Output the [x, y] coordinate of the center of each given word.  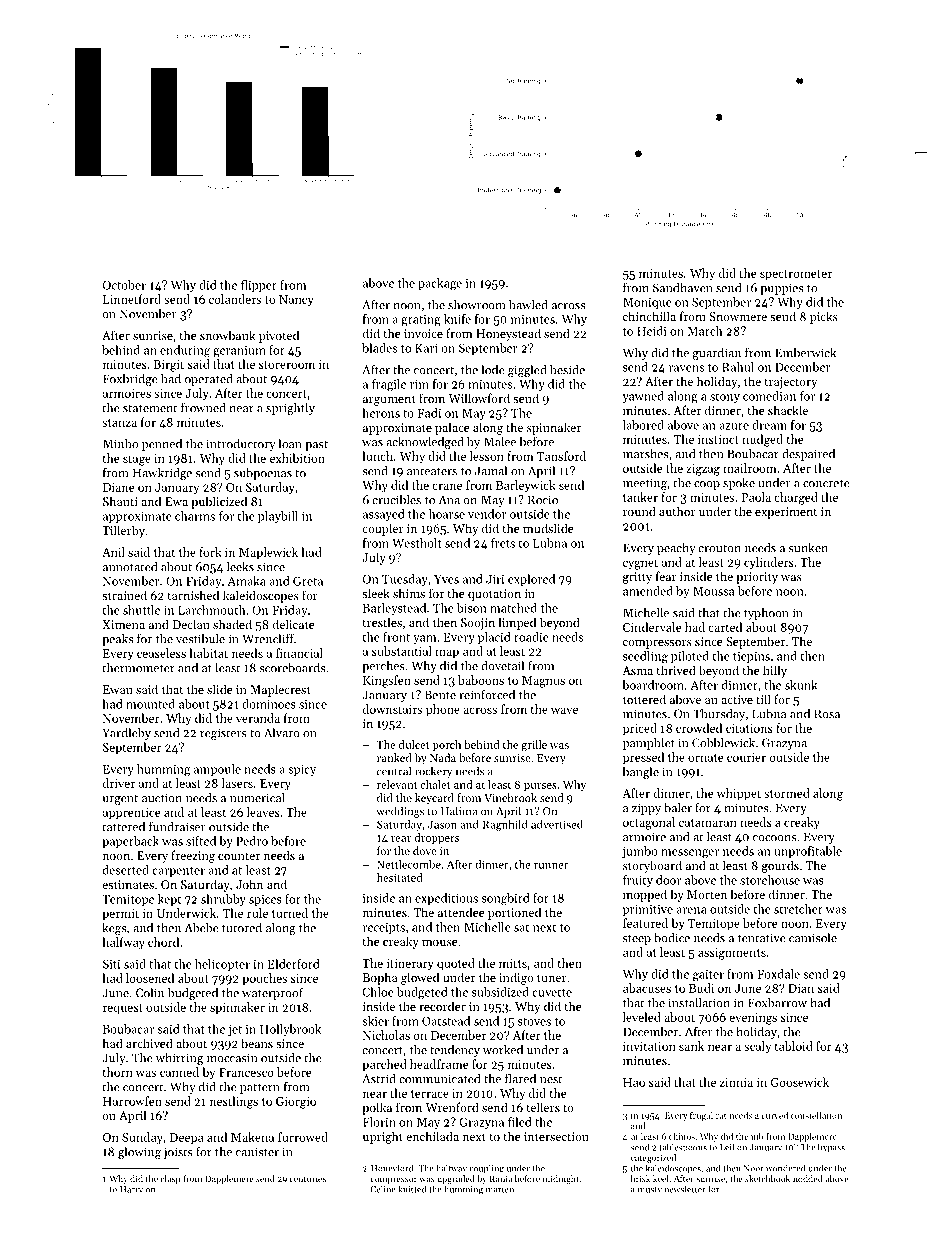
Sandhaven [683, 288]
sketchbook [767, 1178]
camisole [813, 938]
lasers [237, 783]
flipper [259, 286]
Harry [131, 1190]
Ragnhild [505, 825]
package [440, 284]
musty [650, 1191]
